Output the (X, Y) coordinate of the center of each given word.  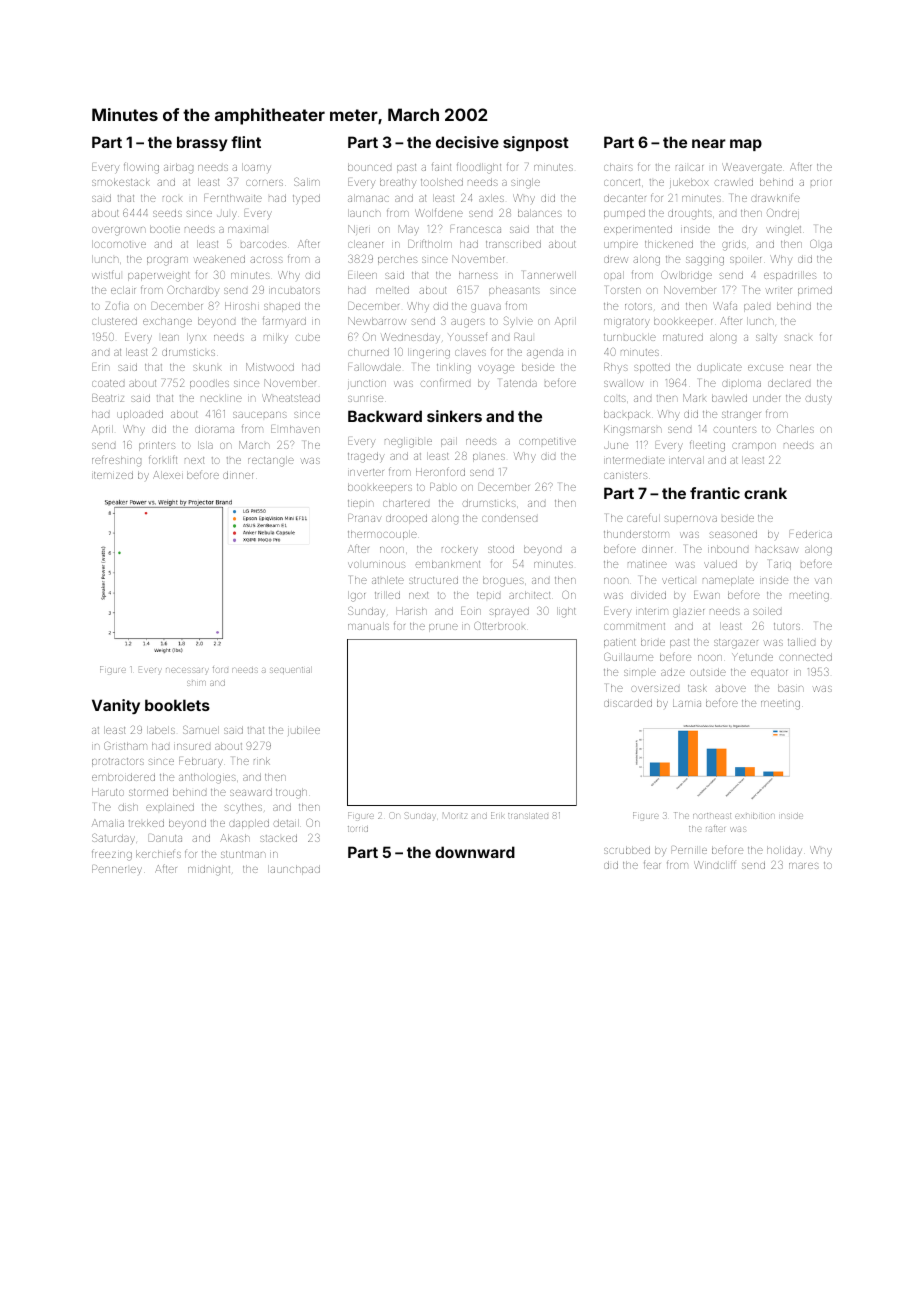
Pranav (364, 518)
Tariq (780, 565)
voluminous (377, 565)
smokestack (121, 182)
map (746, 145)
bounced (369, 167)
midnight (209, 870)
